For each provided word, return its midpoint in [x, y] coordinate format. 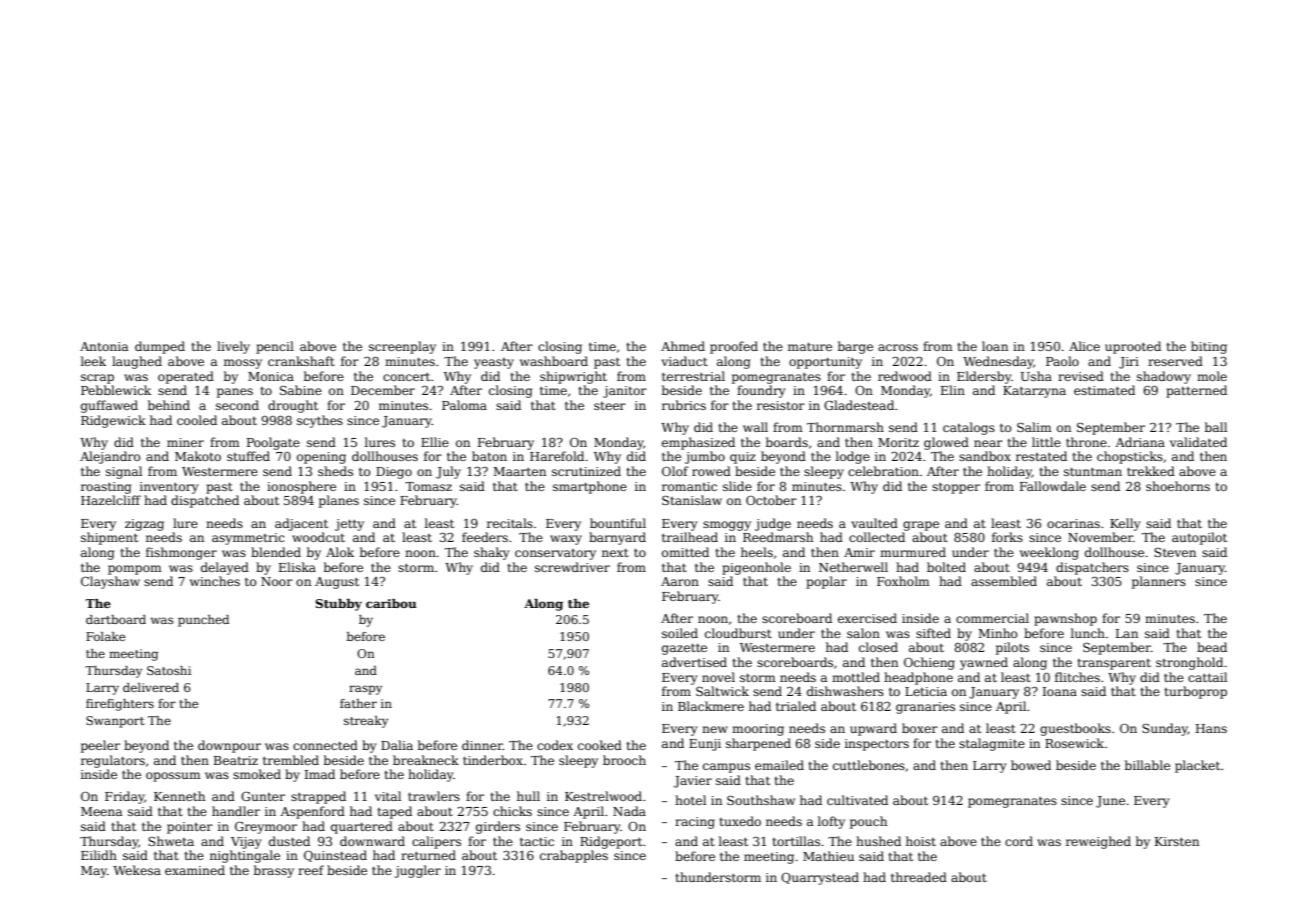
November [1100, 537]
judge [773, 524]
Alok [340, 552]
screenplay [402, 347]
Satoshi [169, 670]
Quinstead [335, 856]
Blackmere [711, 706]
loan [995, 346]
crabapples [574, 856]
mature [810, 346]
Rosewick [1074, 743]
